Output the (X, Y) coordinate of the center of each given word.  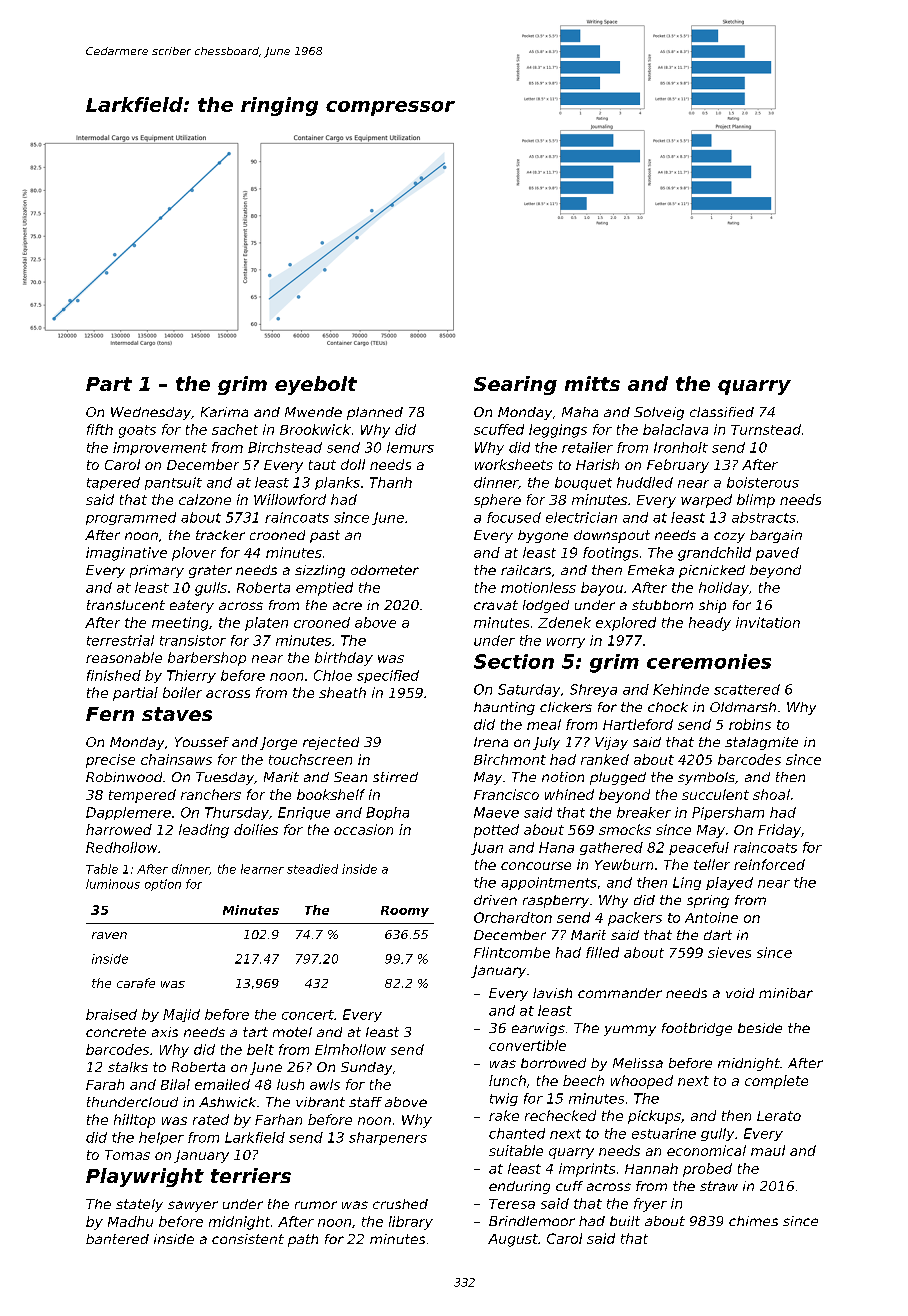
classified (722, 412)
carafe (136, 983)
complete (776, 1082)
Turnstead (766, 429)
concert (308, 1015)
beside (760, 1028)
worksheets (514, 464)
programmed (131, 518)
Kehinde (681, 689)
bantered (117, 1239)
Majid (181, 1015)
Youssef (202, 742)
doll (353, 464)
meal (544, 724)
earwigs (538, 1029)
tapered (113, 483)
